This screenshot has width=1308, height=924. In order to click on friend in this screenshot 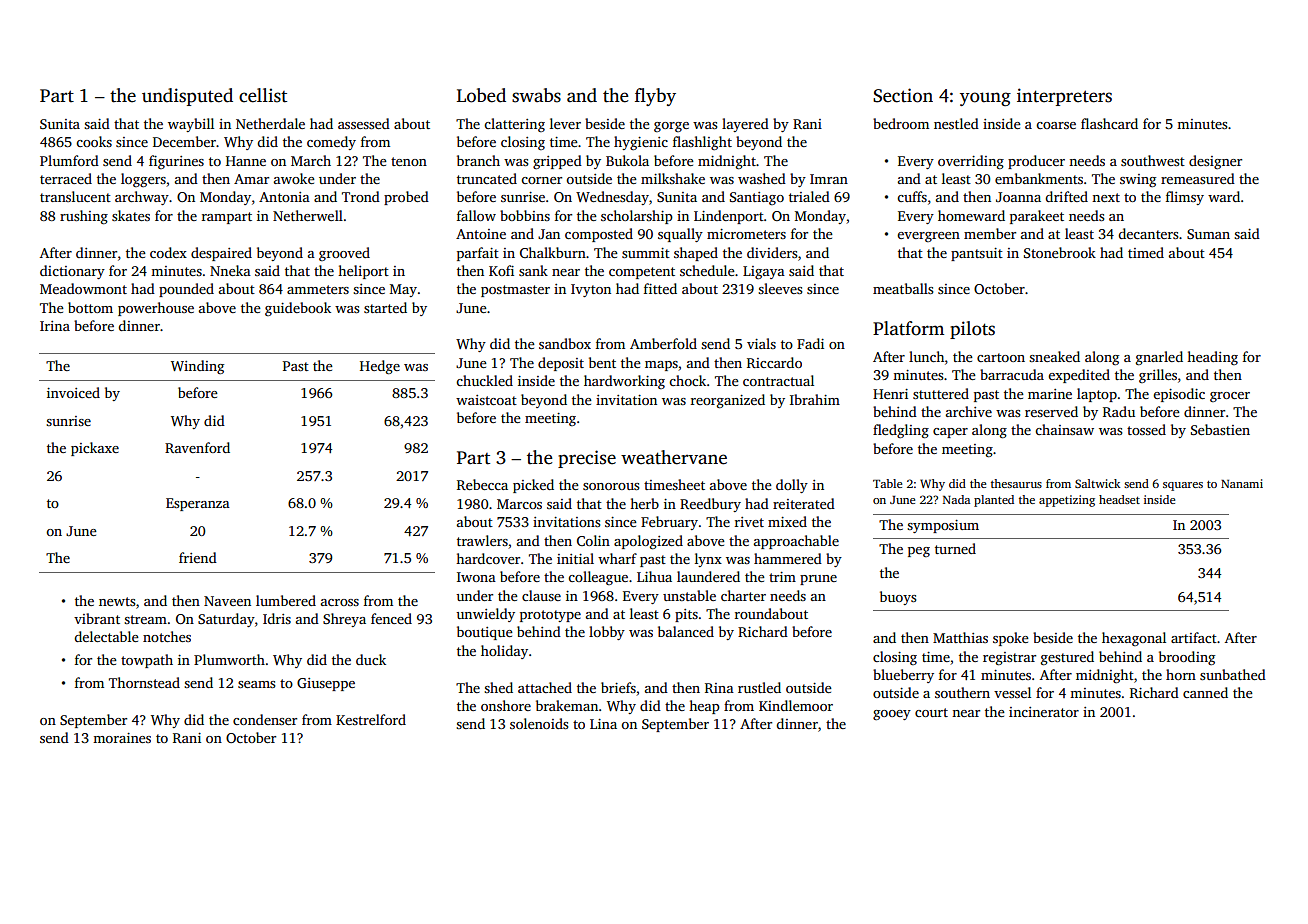, I will do `click(198, 557)`.
